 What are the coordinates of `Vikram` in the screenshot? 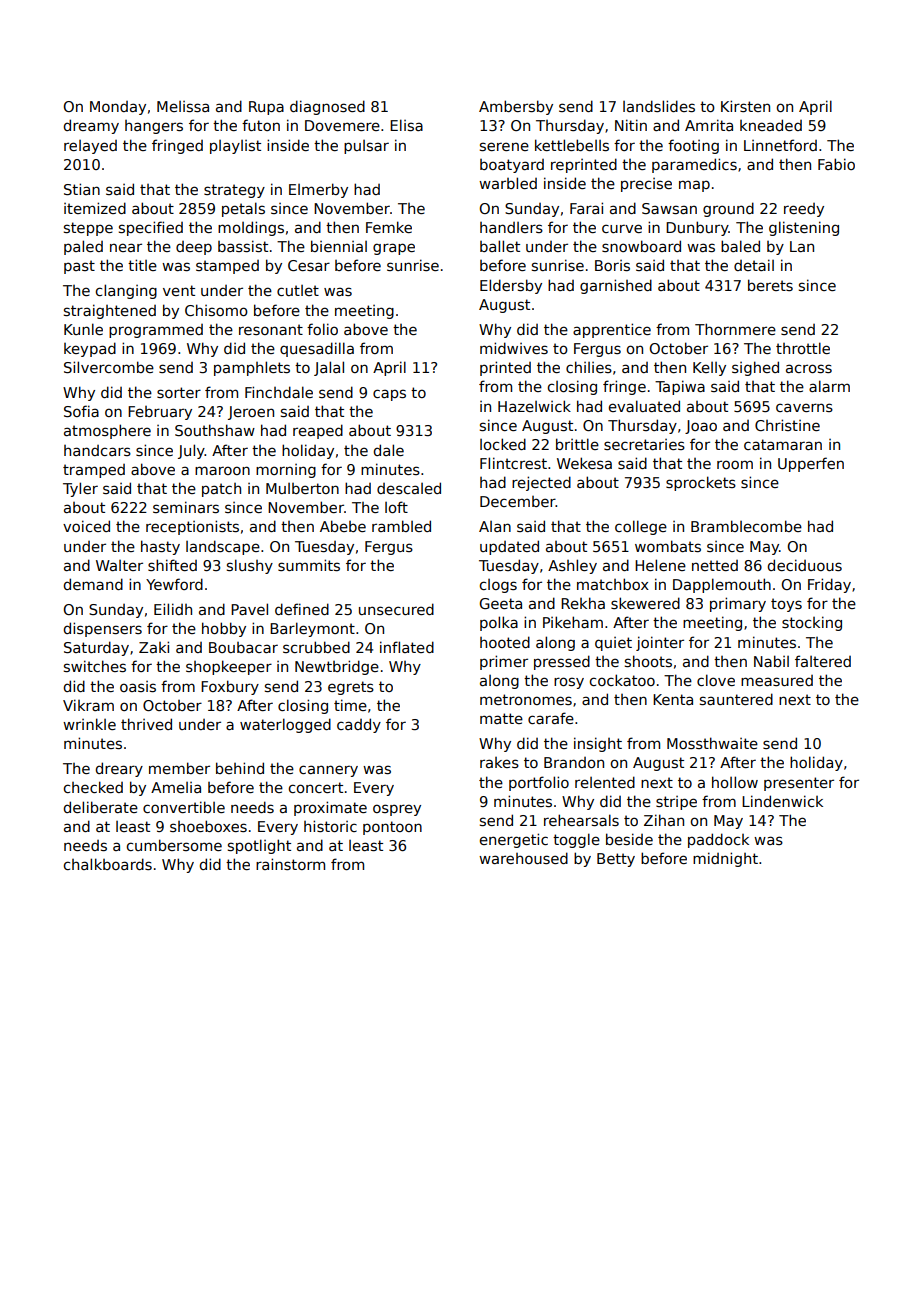 It's located at (88, 705).
